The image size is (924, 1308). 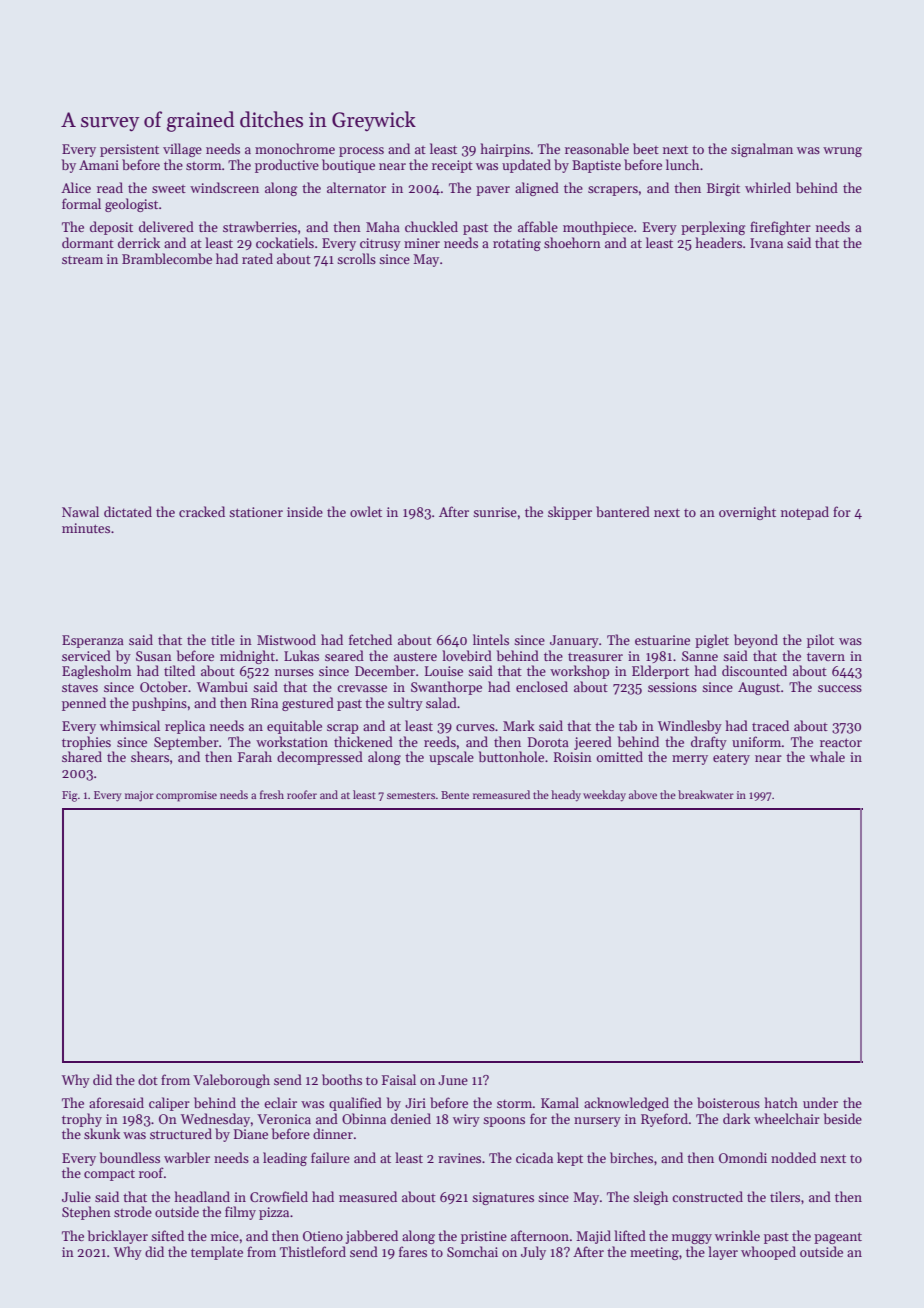 What do you see at coordinates (805, 513) in the image?
I see `notepad` at bounding box center [805, 513].
